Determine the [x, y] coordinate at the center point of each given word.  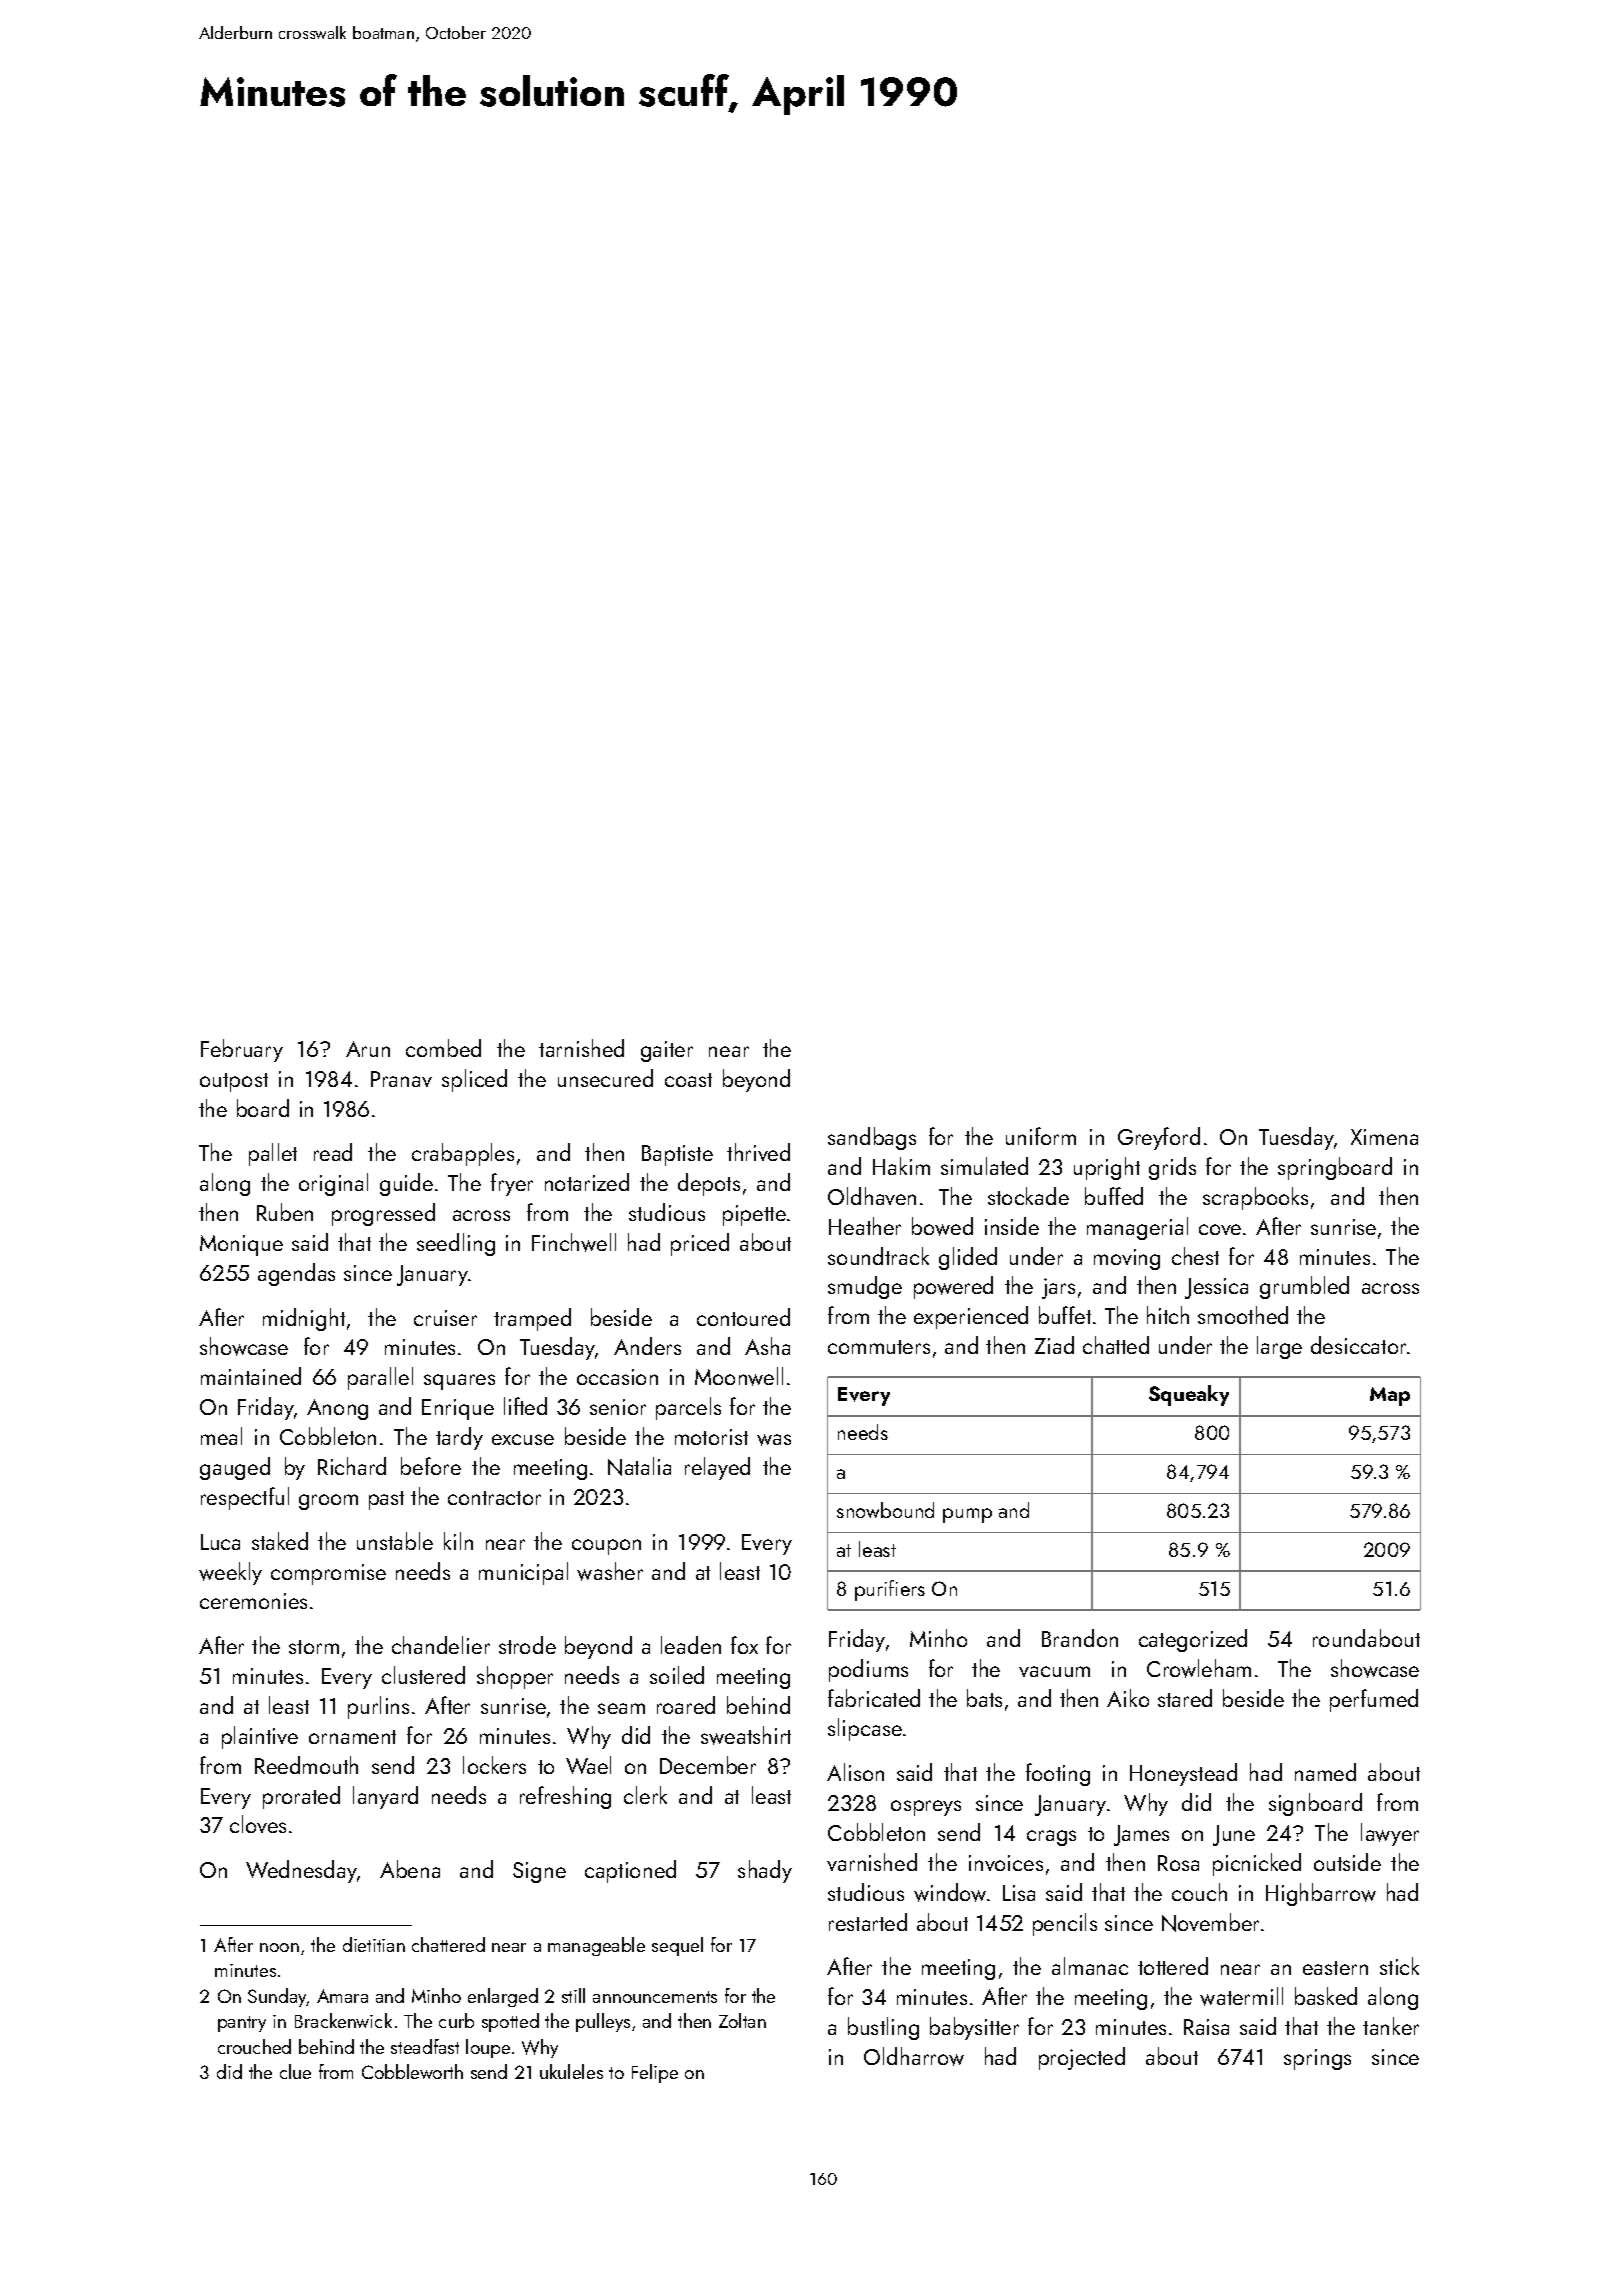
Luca [220, 1542]
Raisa [1206, 2027]
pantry [242, 2024]
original [333, 1184]
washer [610, 1571]
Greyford [1159, 1138]
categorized [1193, 1640]
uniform [1041, 1136]
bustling [883, 2028]
